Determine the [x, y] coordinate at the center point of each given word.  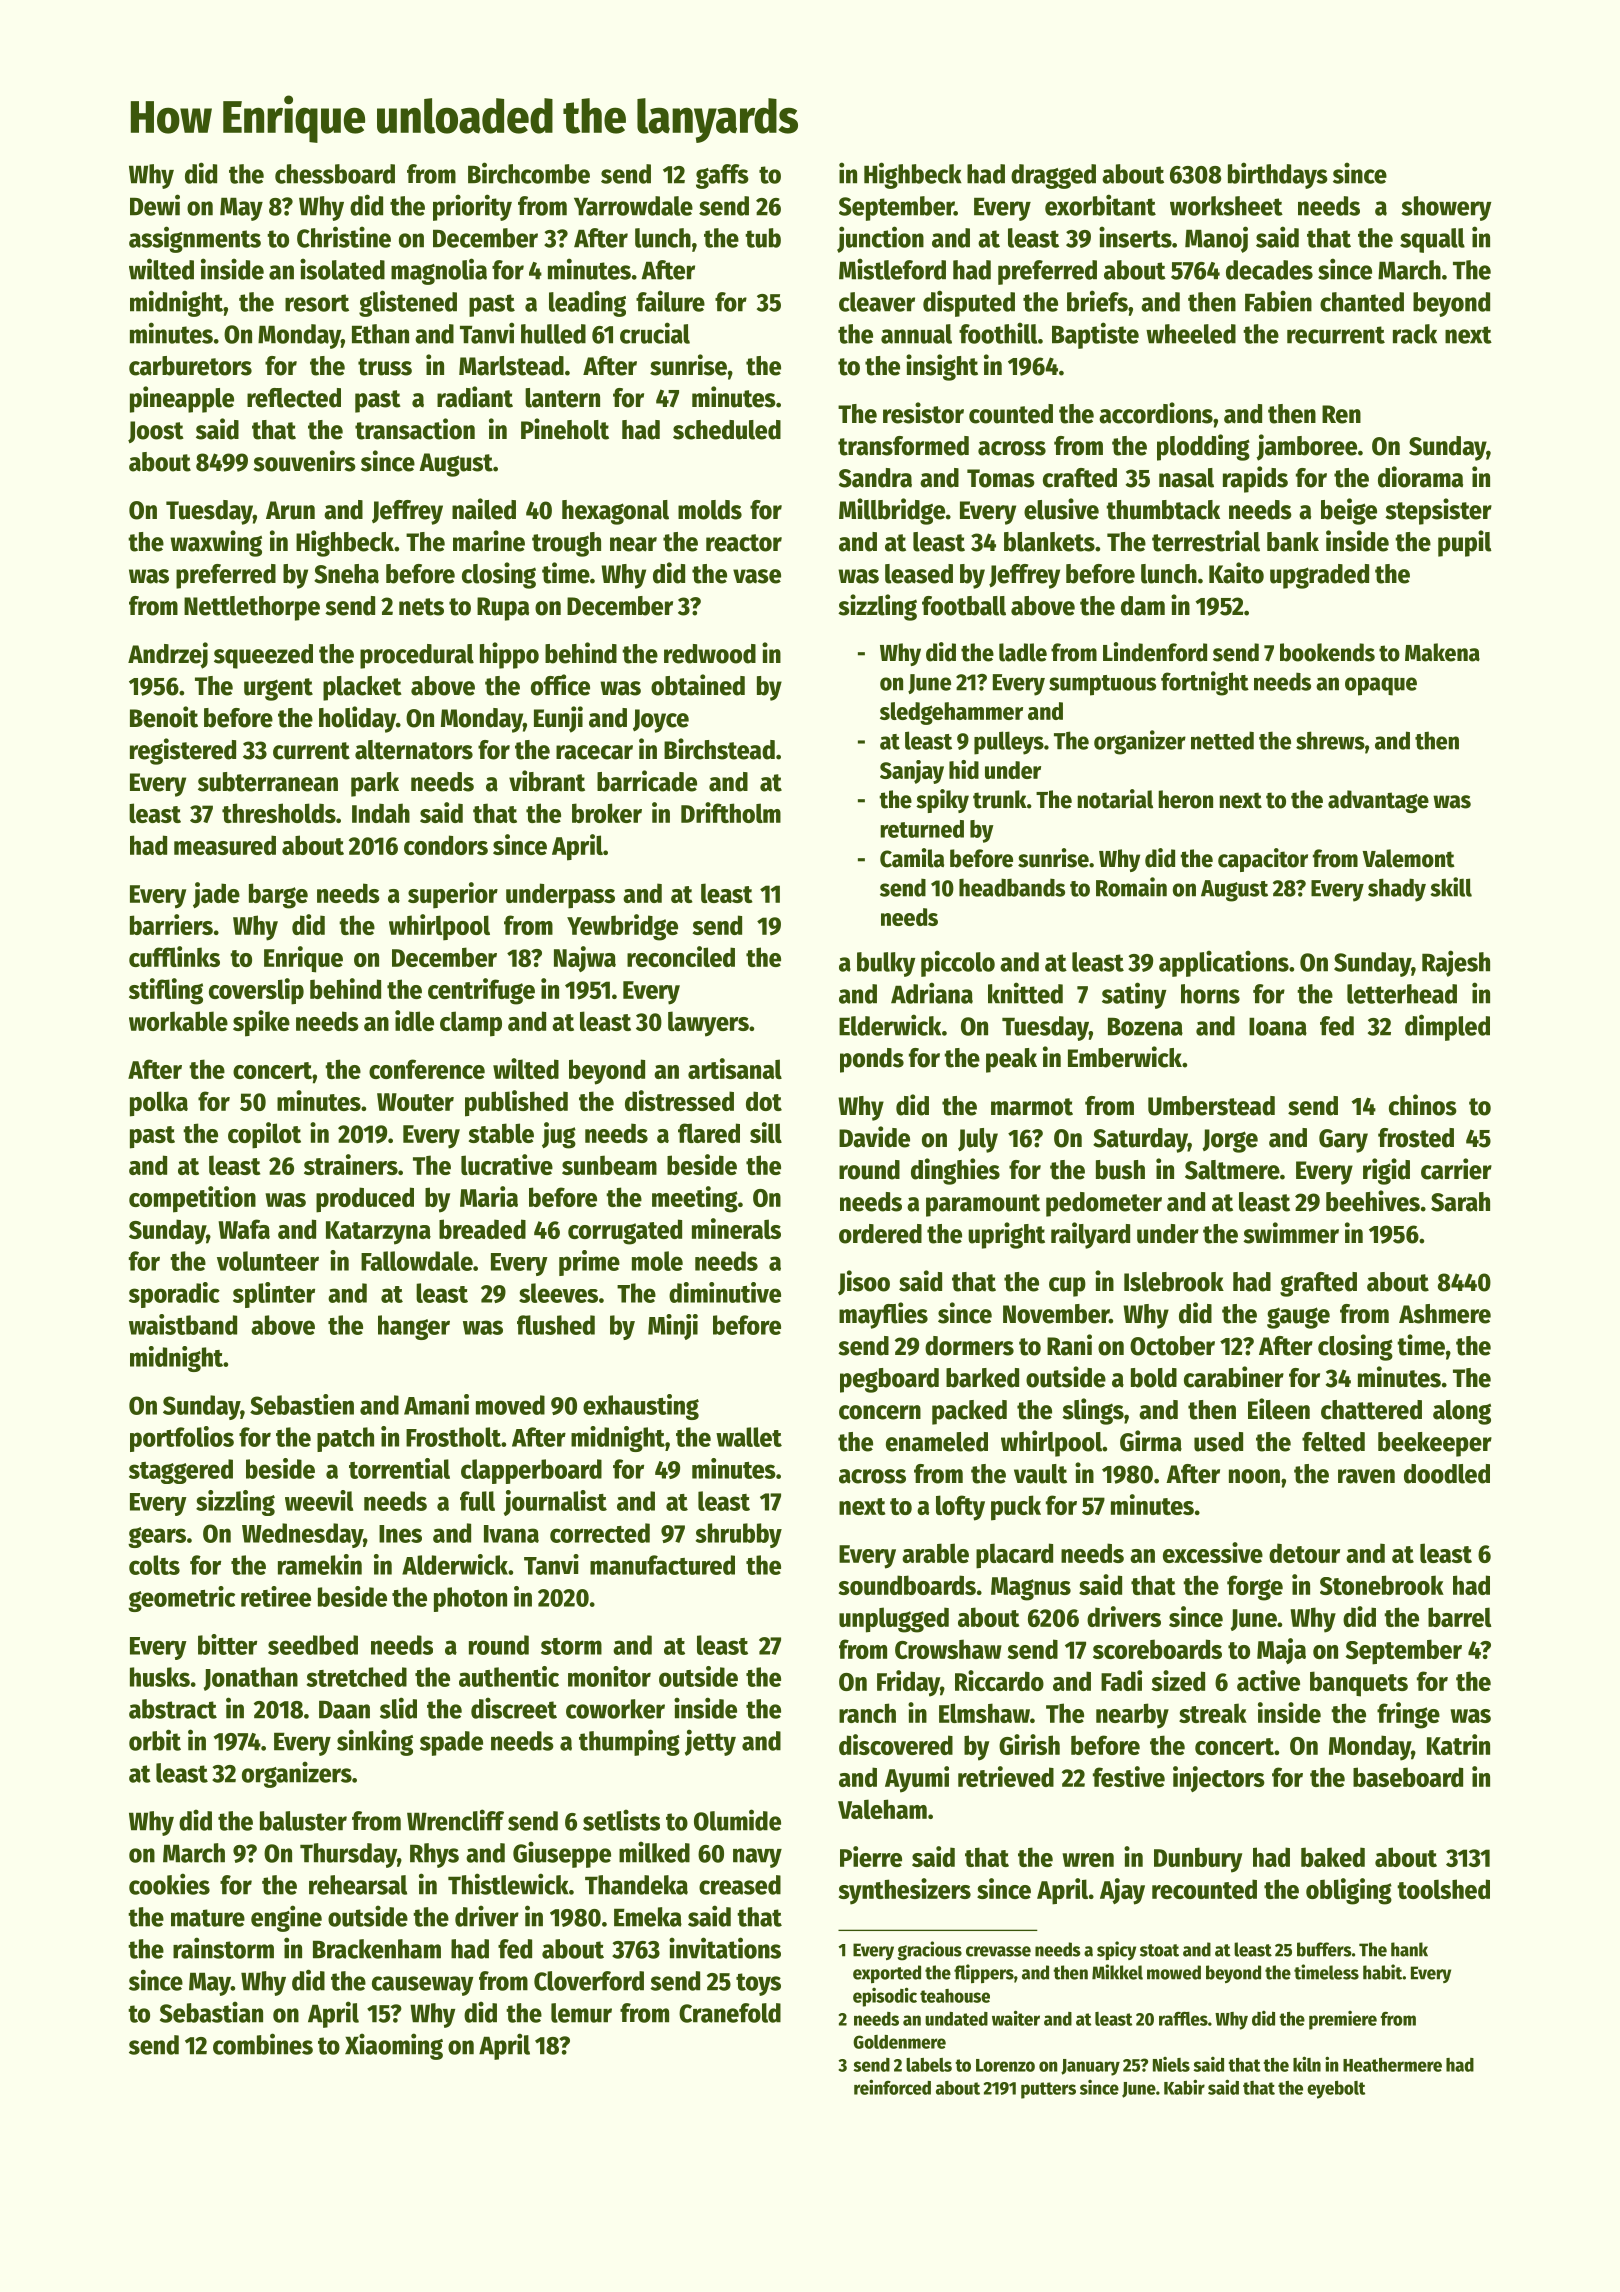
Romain [1131, 887]
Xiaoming [394, 2046]
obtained [698, 685]
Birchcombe [529, 173]
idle [414, 1020]
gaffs [722, 176]
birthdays [1278, 175]
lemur [581, 2013]
